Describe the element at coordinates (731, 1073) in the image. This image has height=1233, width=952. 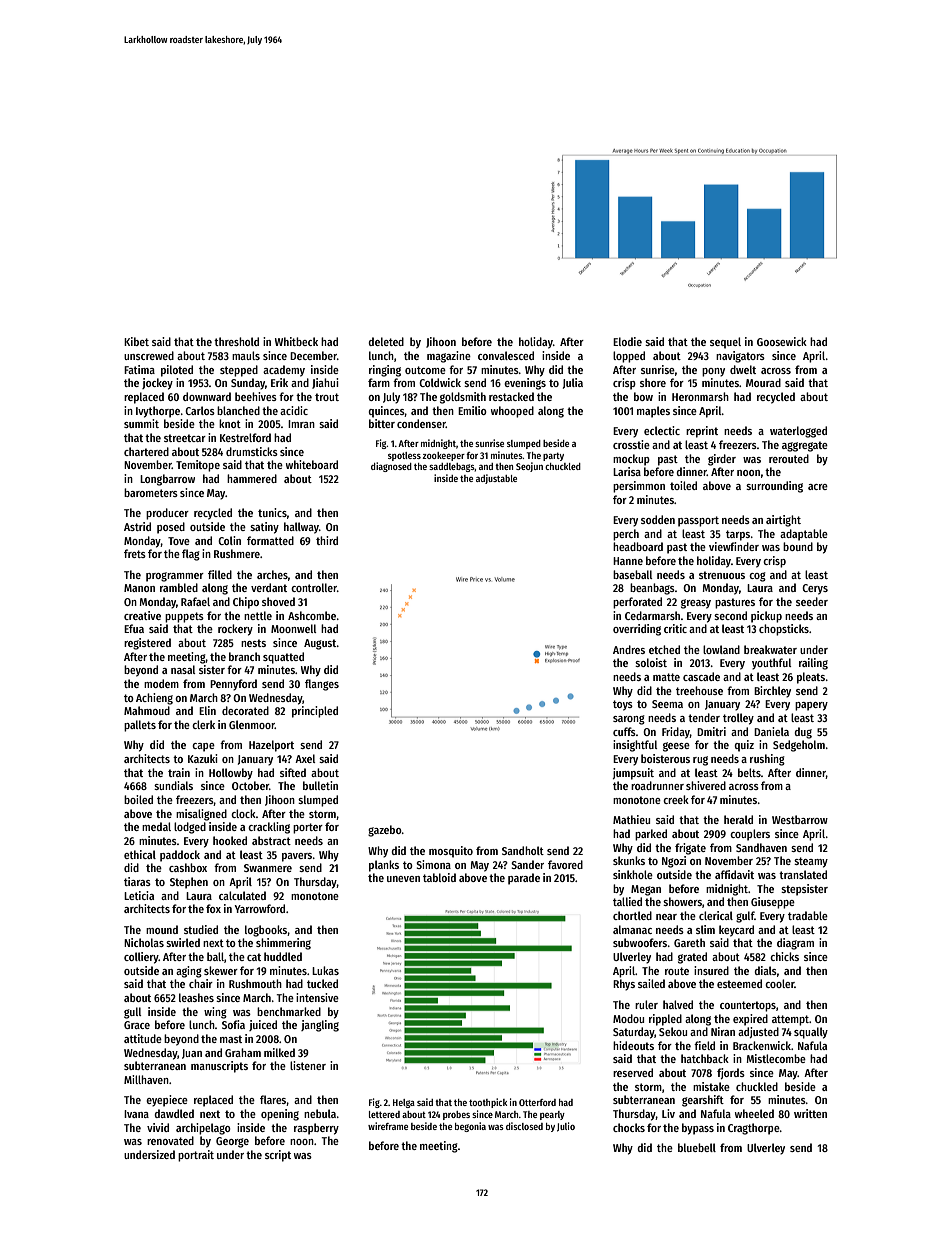
I see `fjords` at that location.
